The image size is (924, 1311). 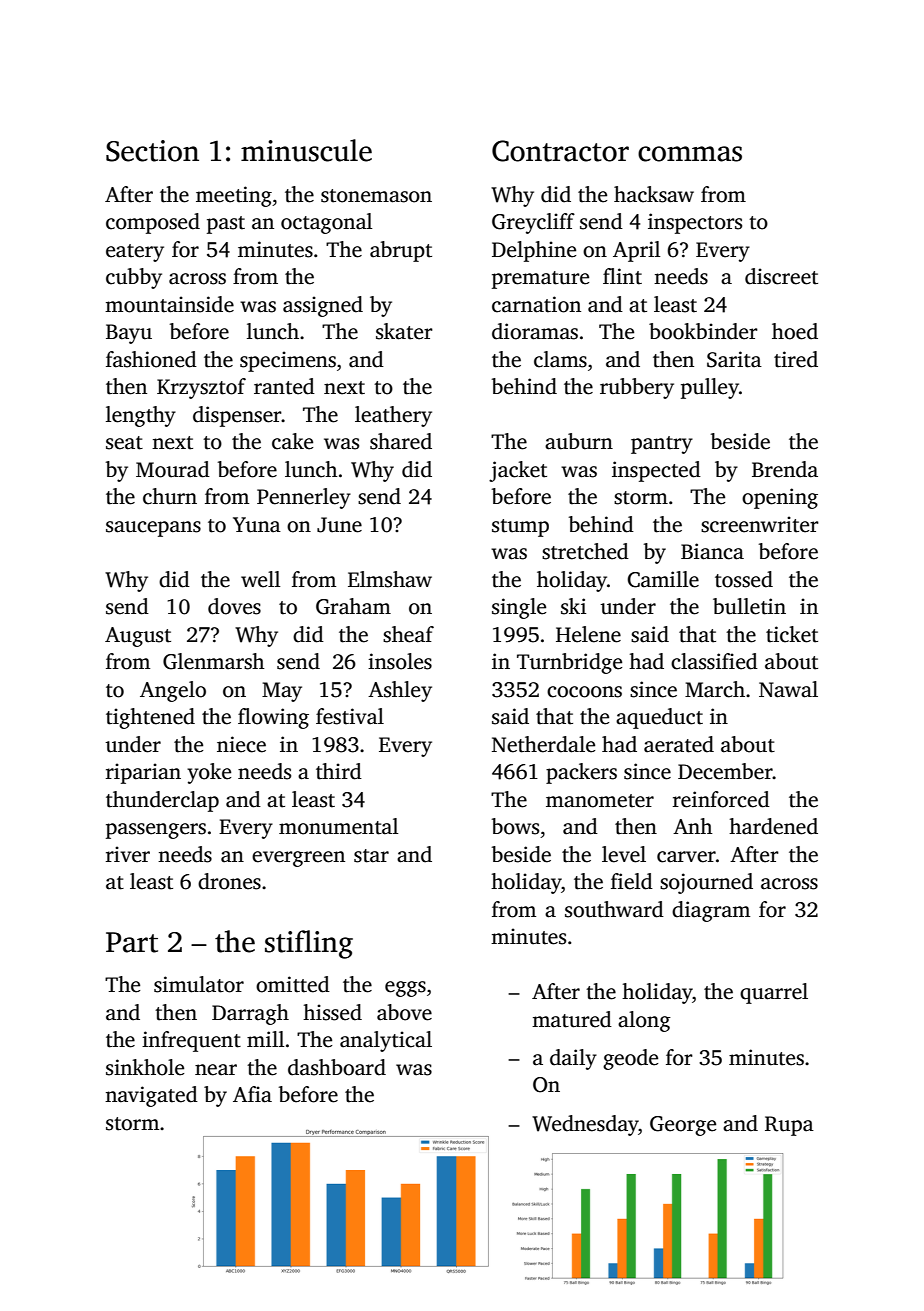 What do you see at coordinates (518, 471) in the screenshot?
I see `jacket` at bounding box center [518, 471].
